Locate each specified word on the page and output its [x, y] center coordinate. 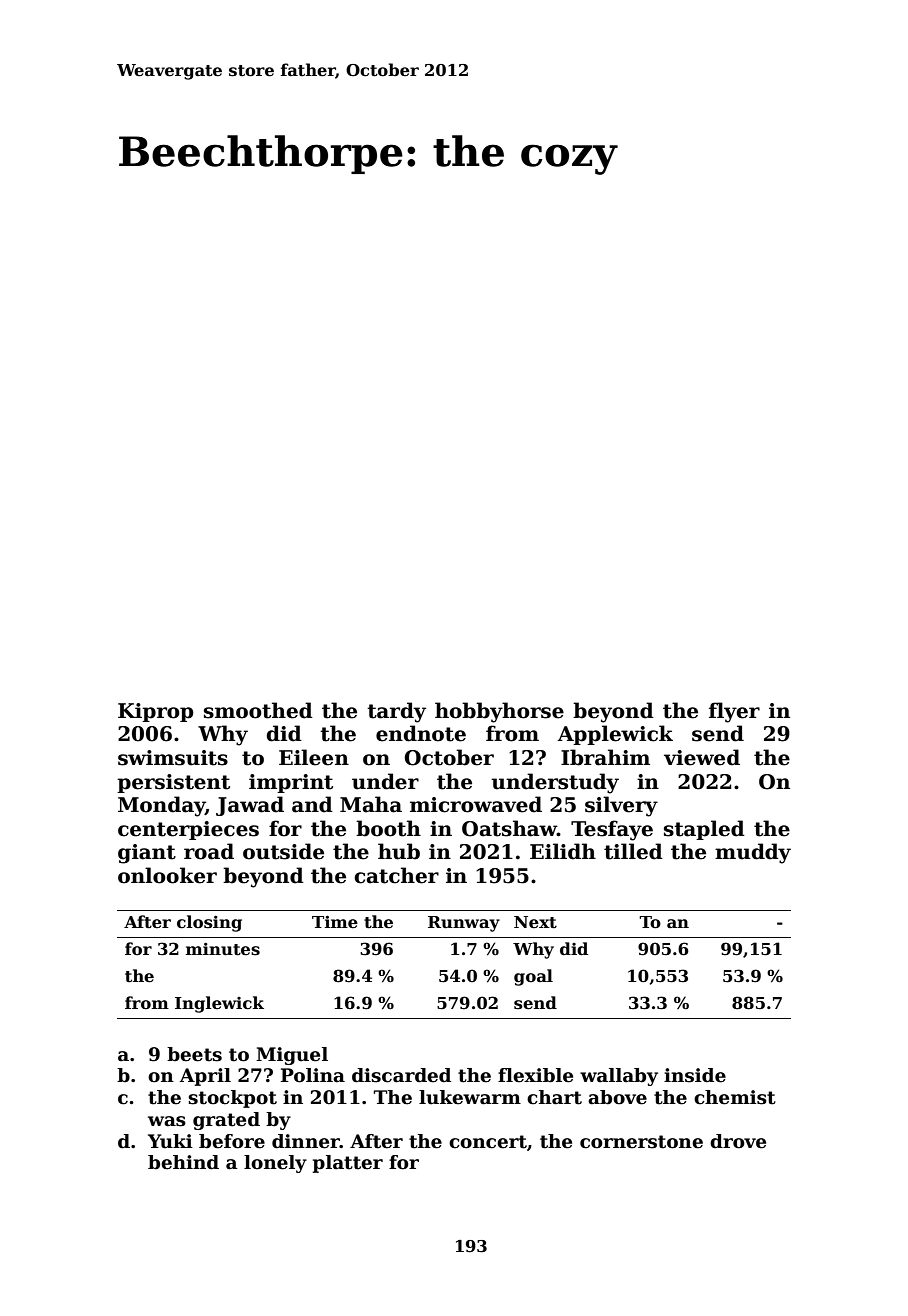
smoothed [258, 710]
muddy [753, 853]
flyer [734, 712]
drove [738, 1141]
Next [535, 922]
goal [533, 977]
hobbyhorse [499, 712]
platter [348, 1164]
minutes [223, 949]
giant [147, 854]
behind [183, 1162]
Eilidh [563, 851]
